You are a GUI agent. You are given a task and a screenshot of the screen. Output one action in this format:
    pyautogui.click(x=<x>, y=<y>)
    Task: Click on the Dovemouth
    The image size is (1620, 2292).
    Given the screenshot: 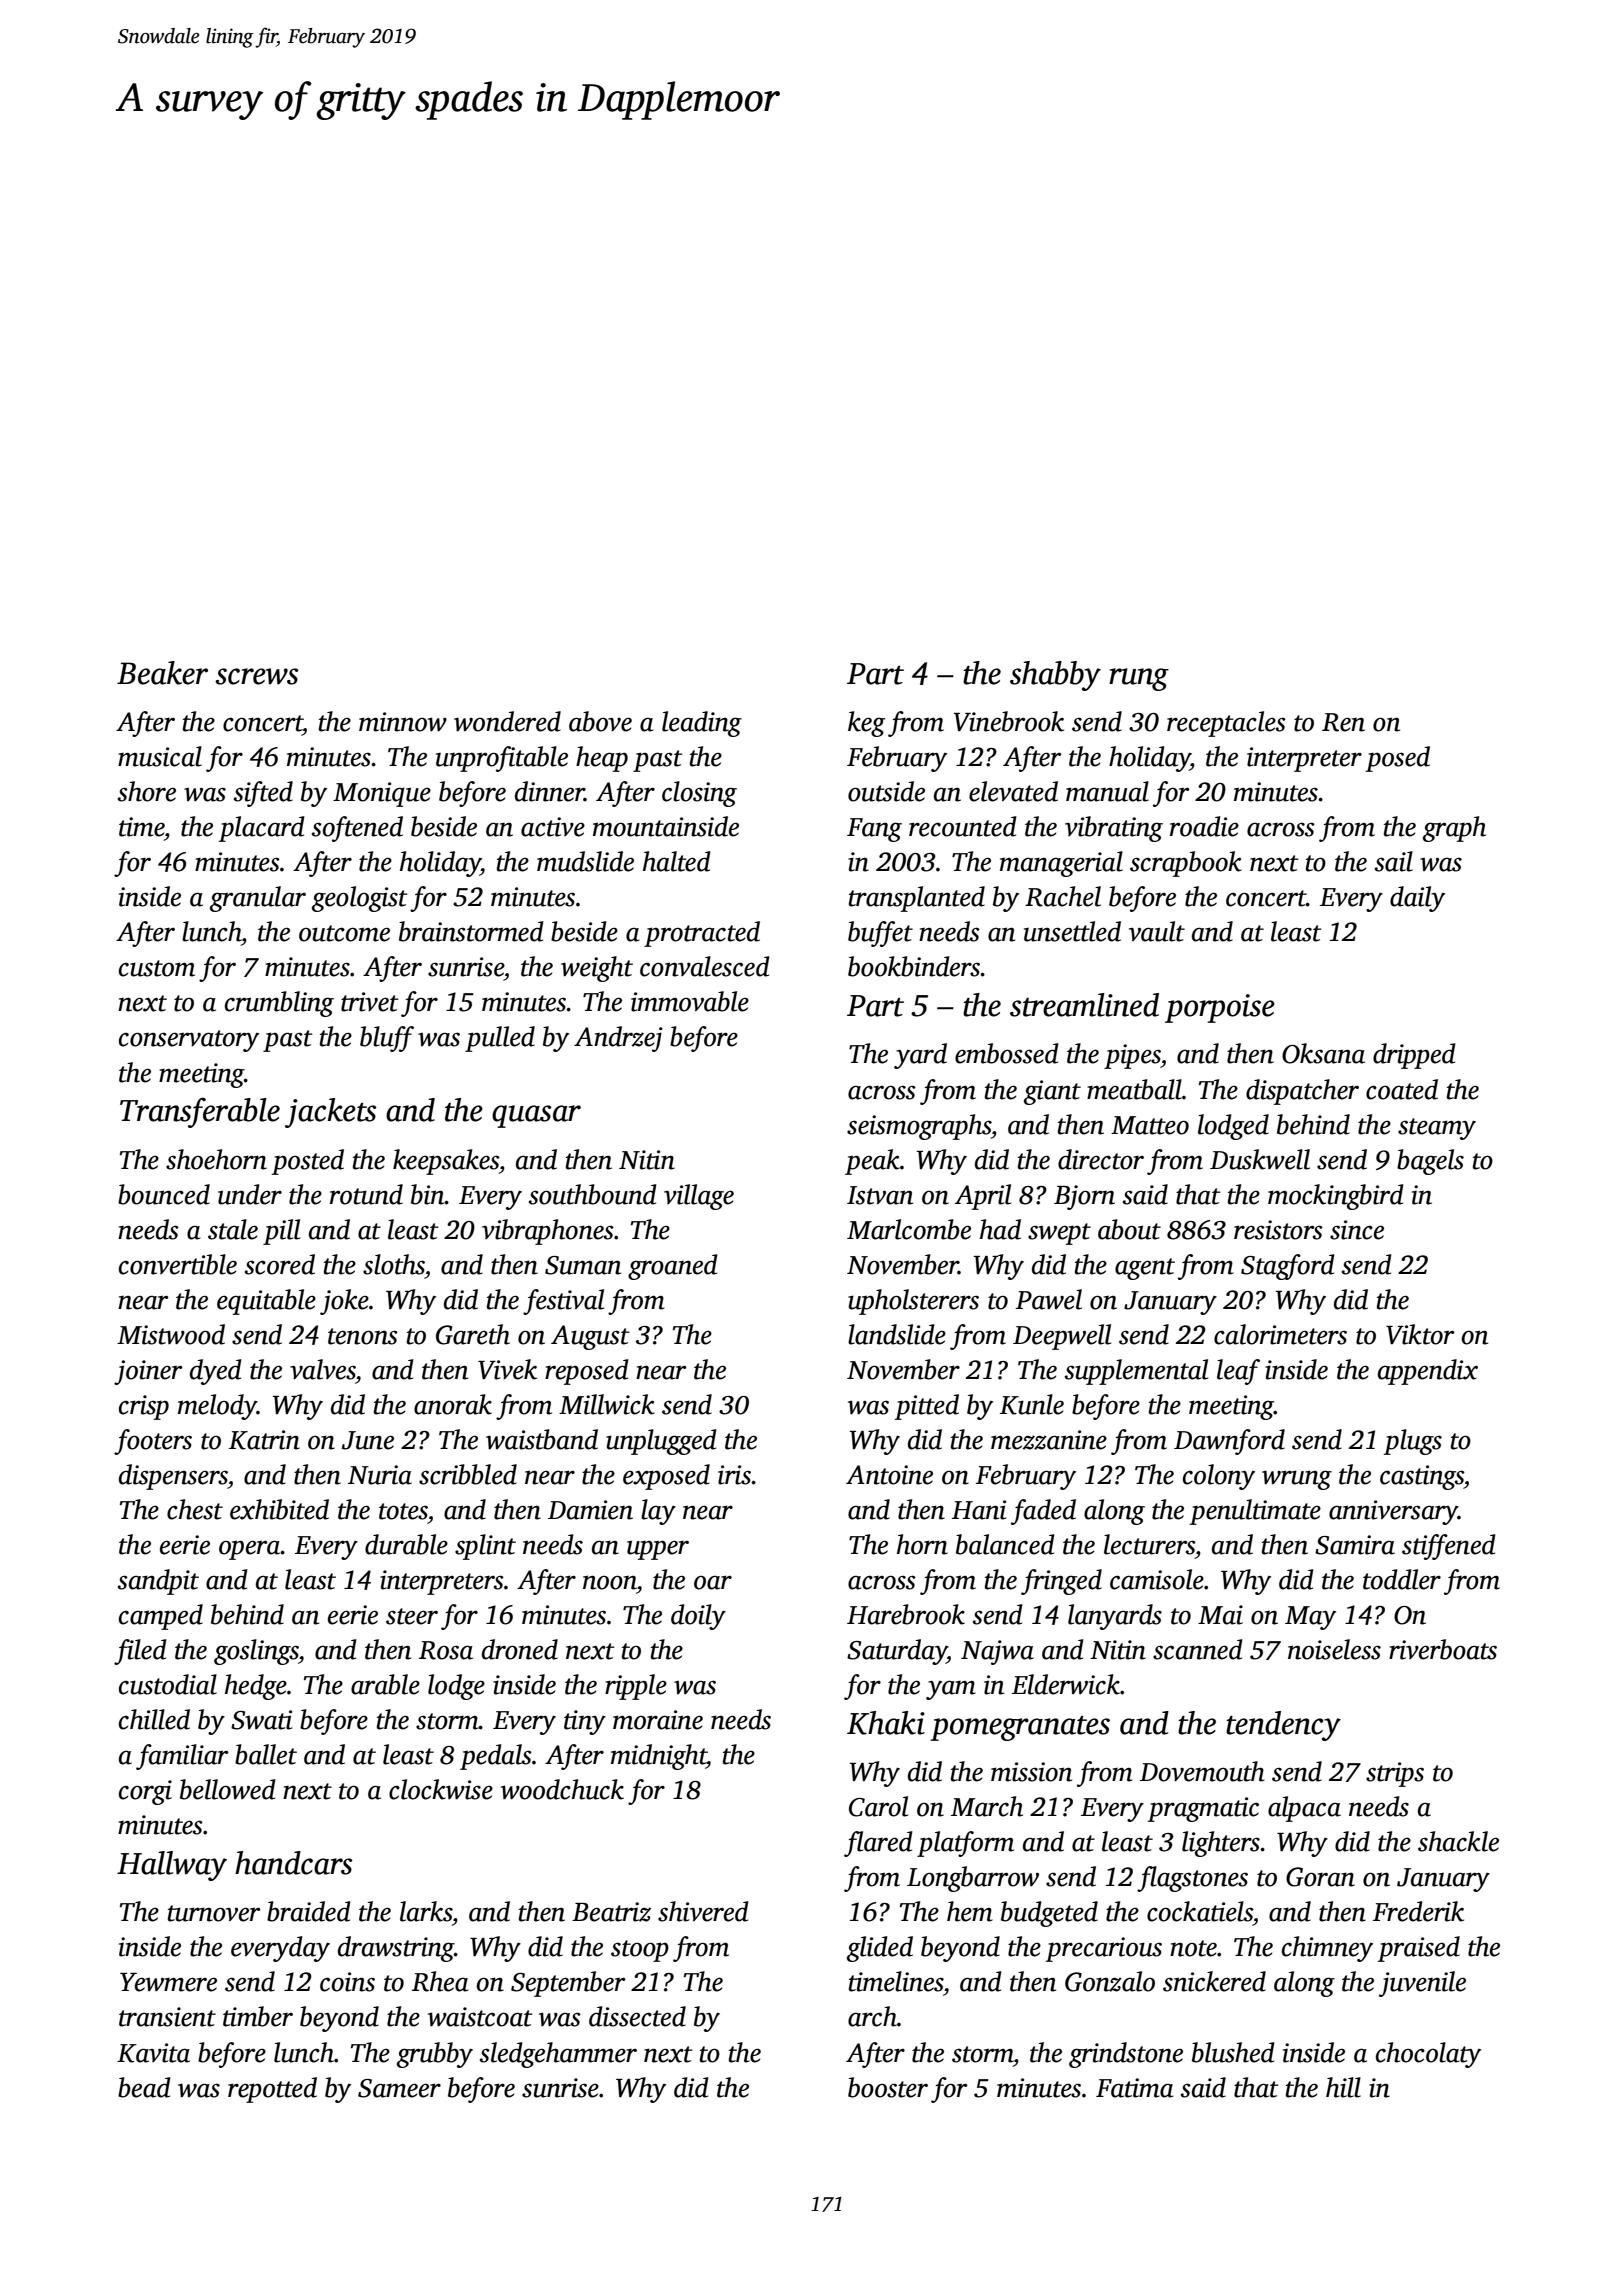 What is the action you would take?
    pyautogui.click(x=1202, y=1771)
